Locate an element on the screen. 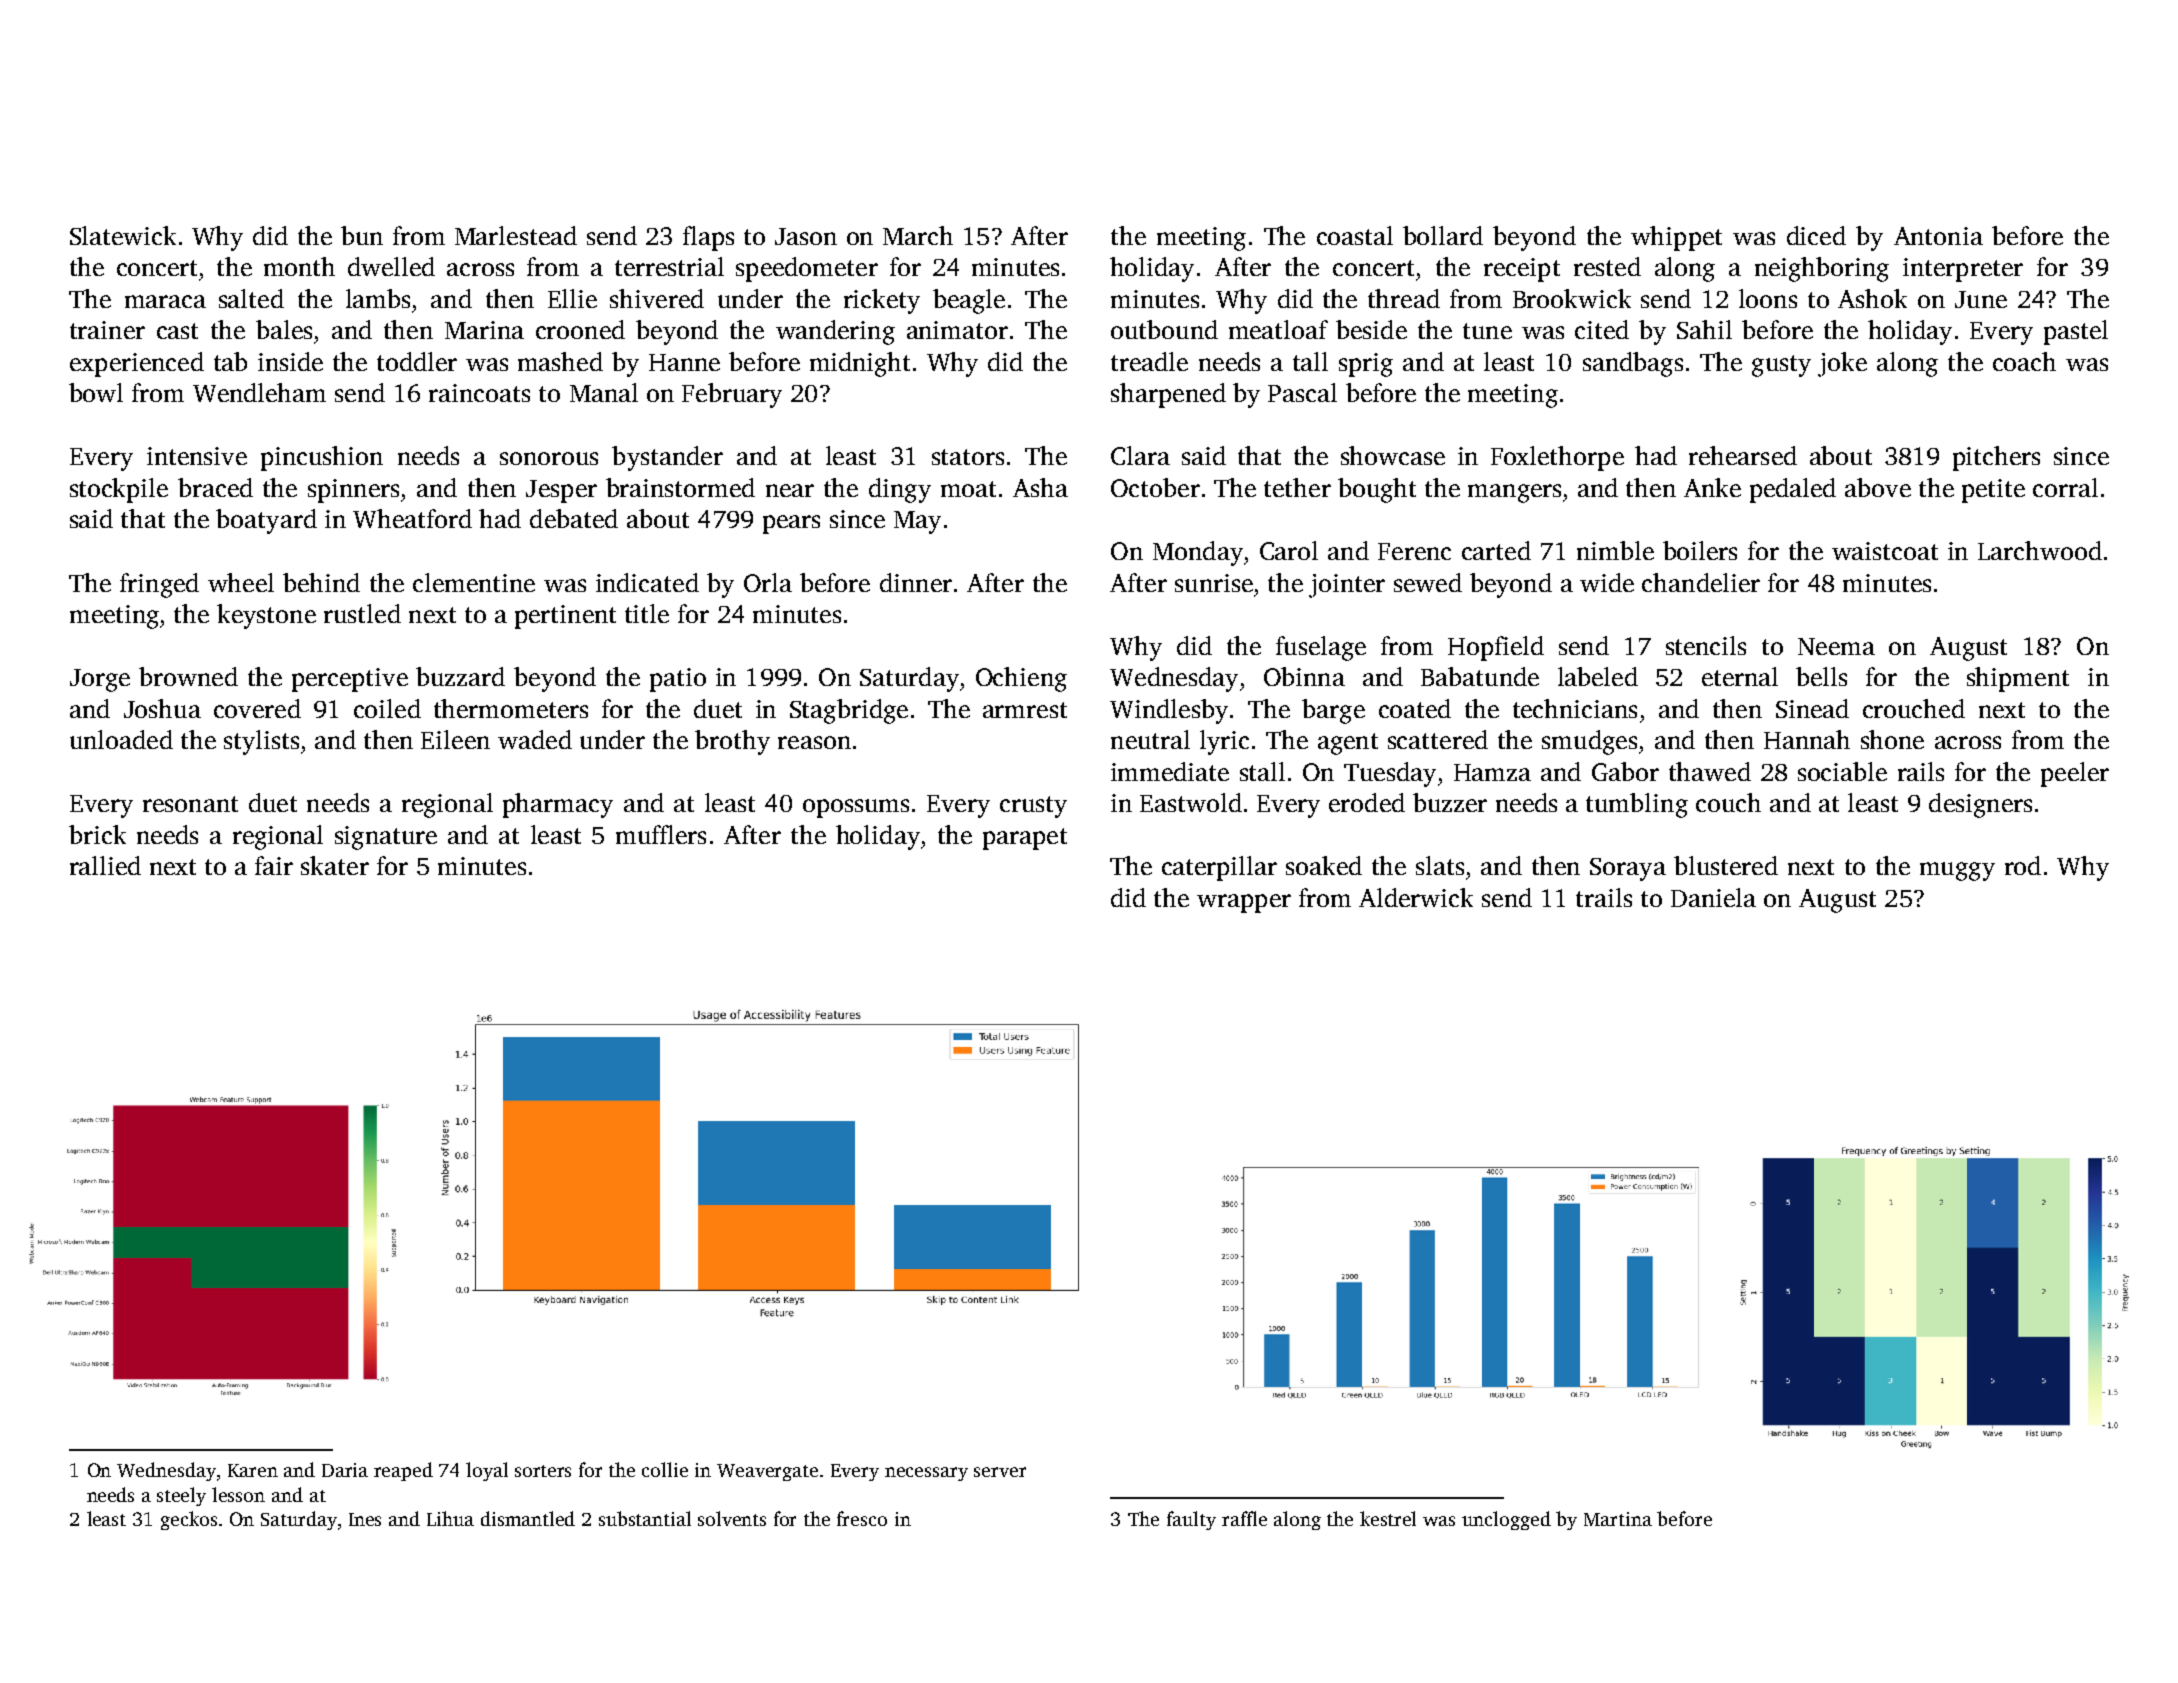 The width and height of the screenshot is (2178, 1683). Joshua is located at coordinates (162, 708).
